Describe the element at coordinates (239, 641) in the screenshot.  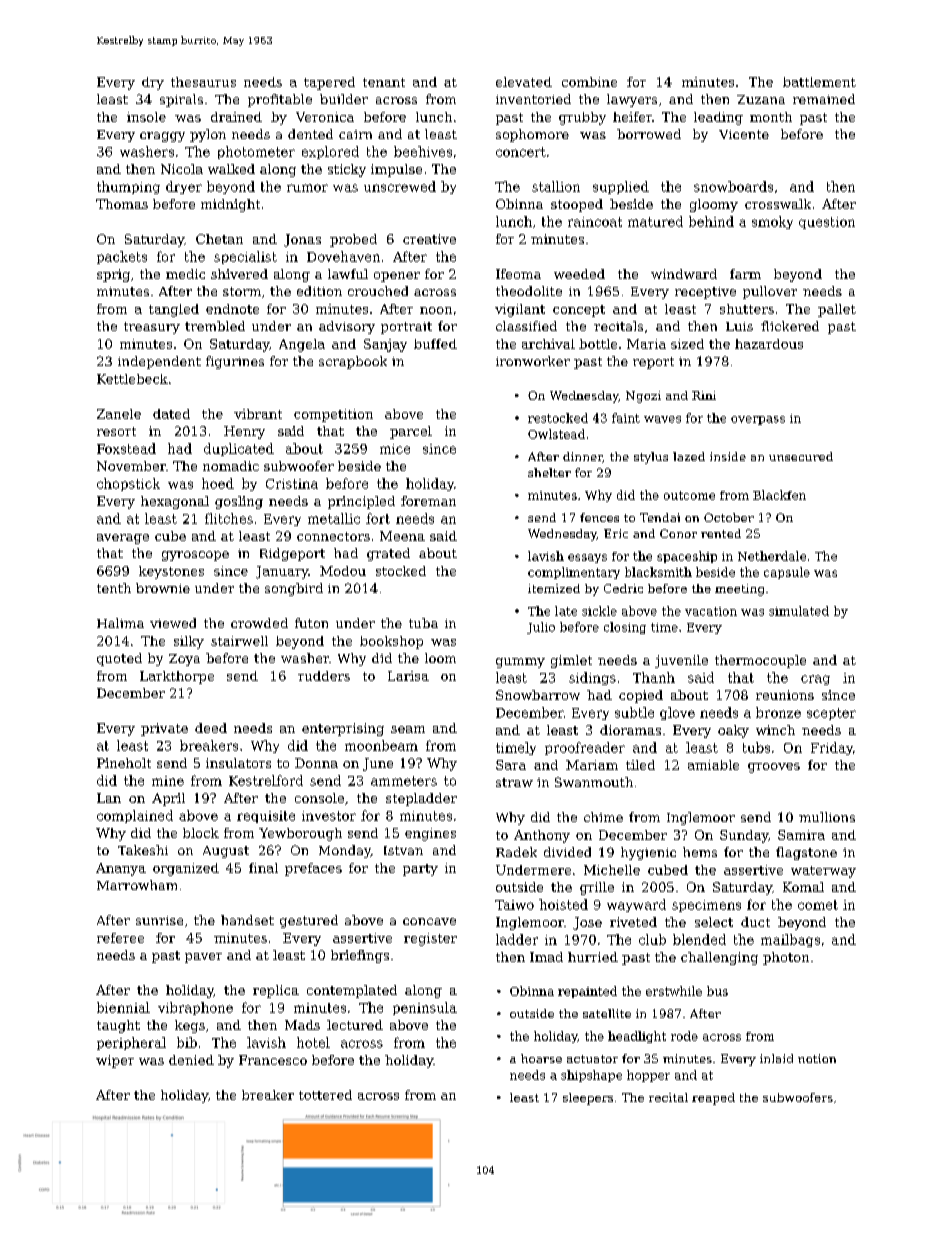
I see `stairwell` at that location.
